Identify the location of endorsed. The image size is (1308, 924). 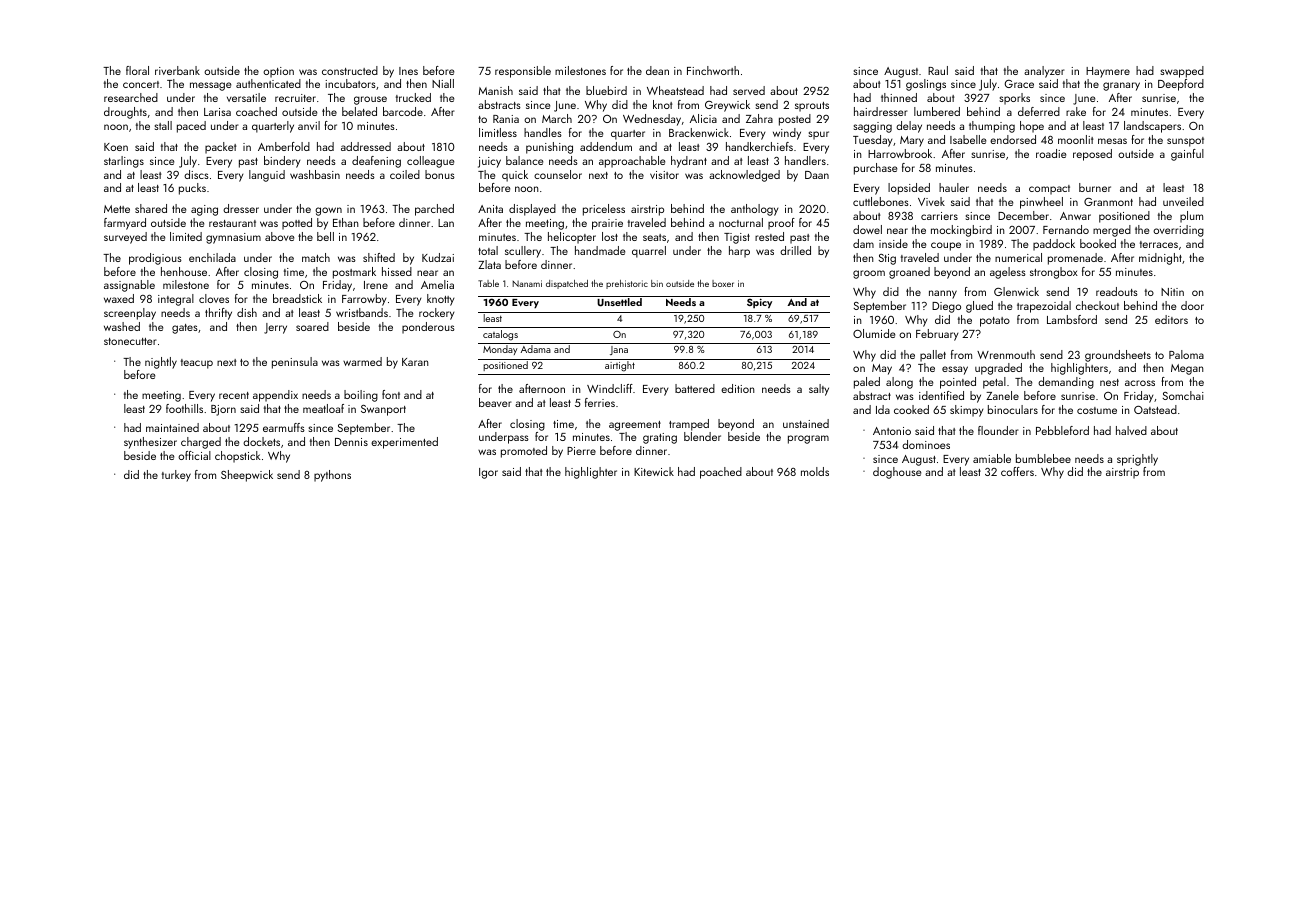
(1013, 139).
